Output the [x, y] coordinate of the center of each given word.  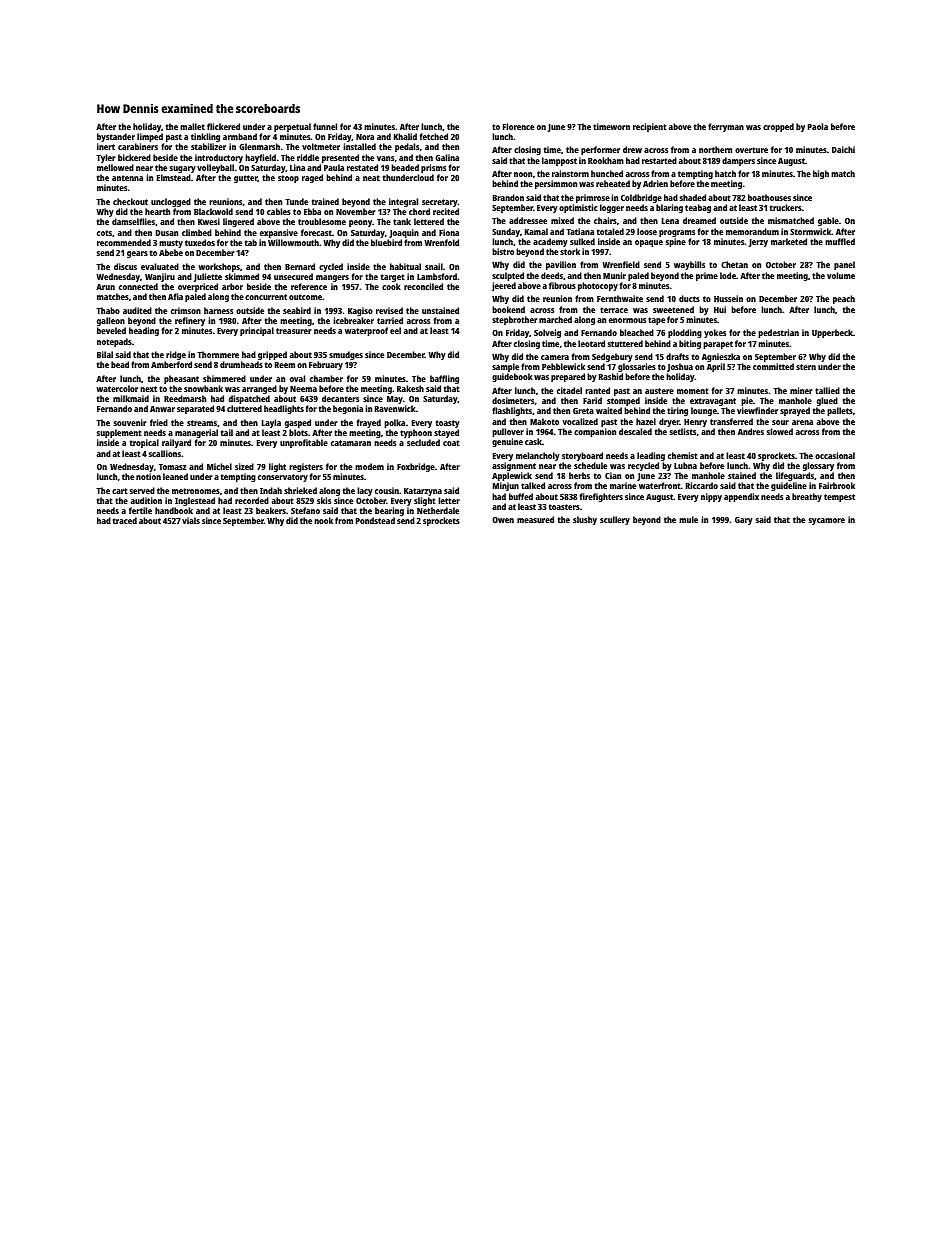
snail [434, 266]
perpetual [292, 127]
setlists [683, 431]
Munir [614, 275]
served [142, 490]
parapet [718, 345]
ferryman [726, 127]
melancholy [538, 456]
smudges [346, 355]
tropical [144, 443]
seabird [297, 310]
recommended [124, 242]
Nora [365, 137]
